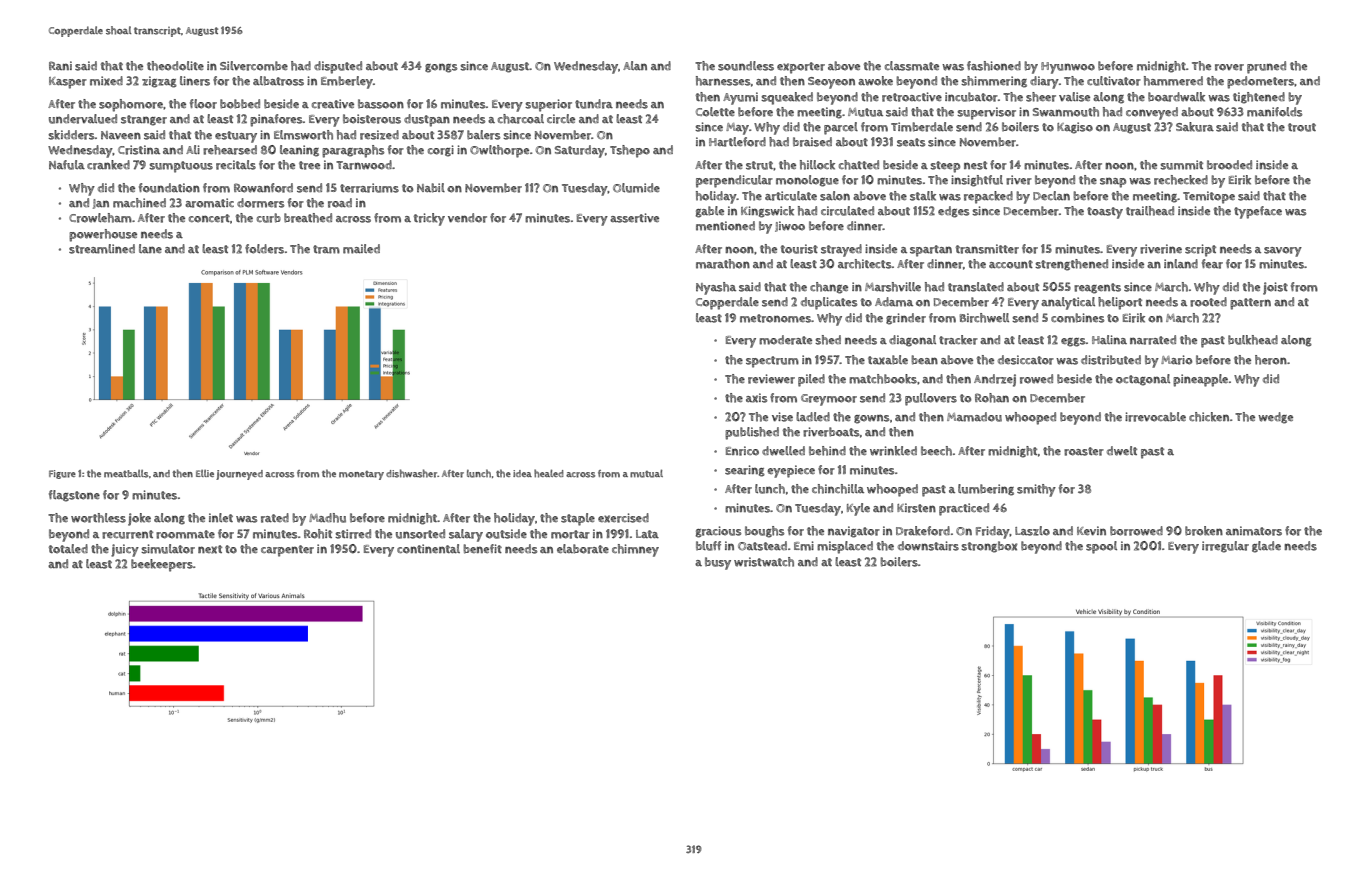 This document has height=887, width=1372. I want to click on irrevocable, so click(1155, 417).
